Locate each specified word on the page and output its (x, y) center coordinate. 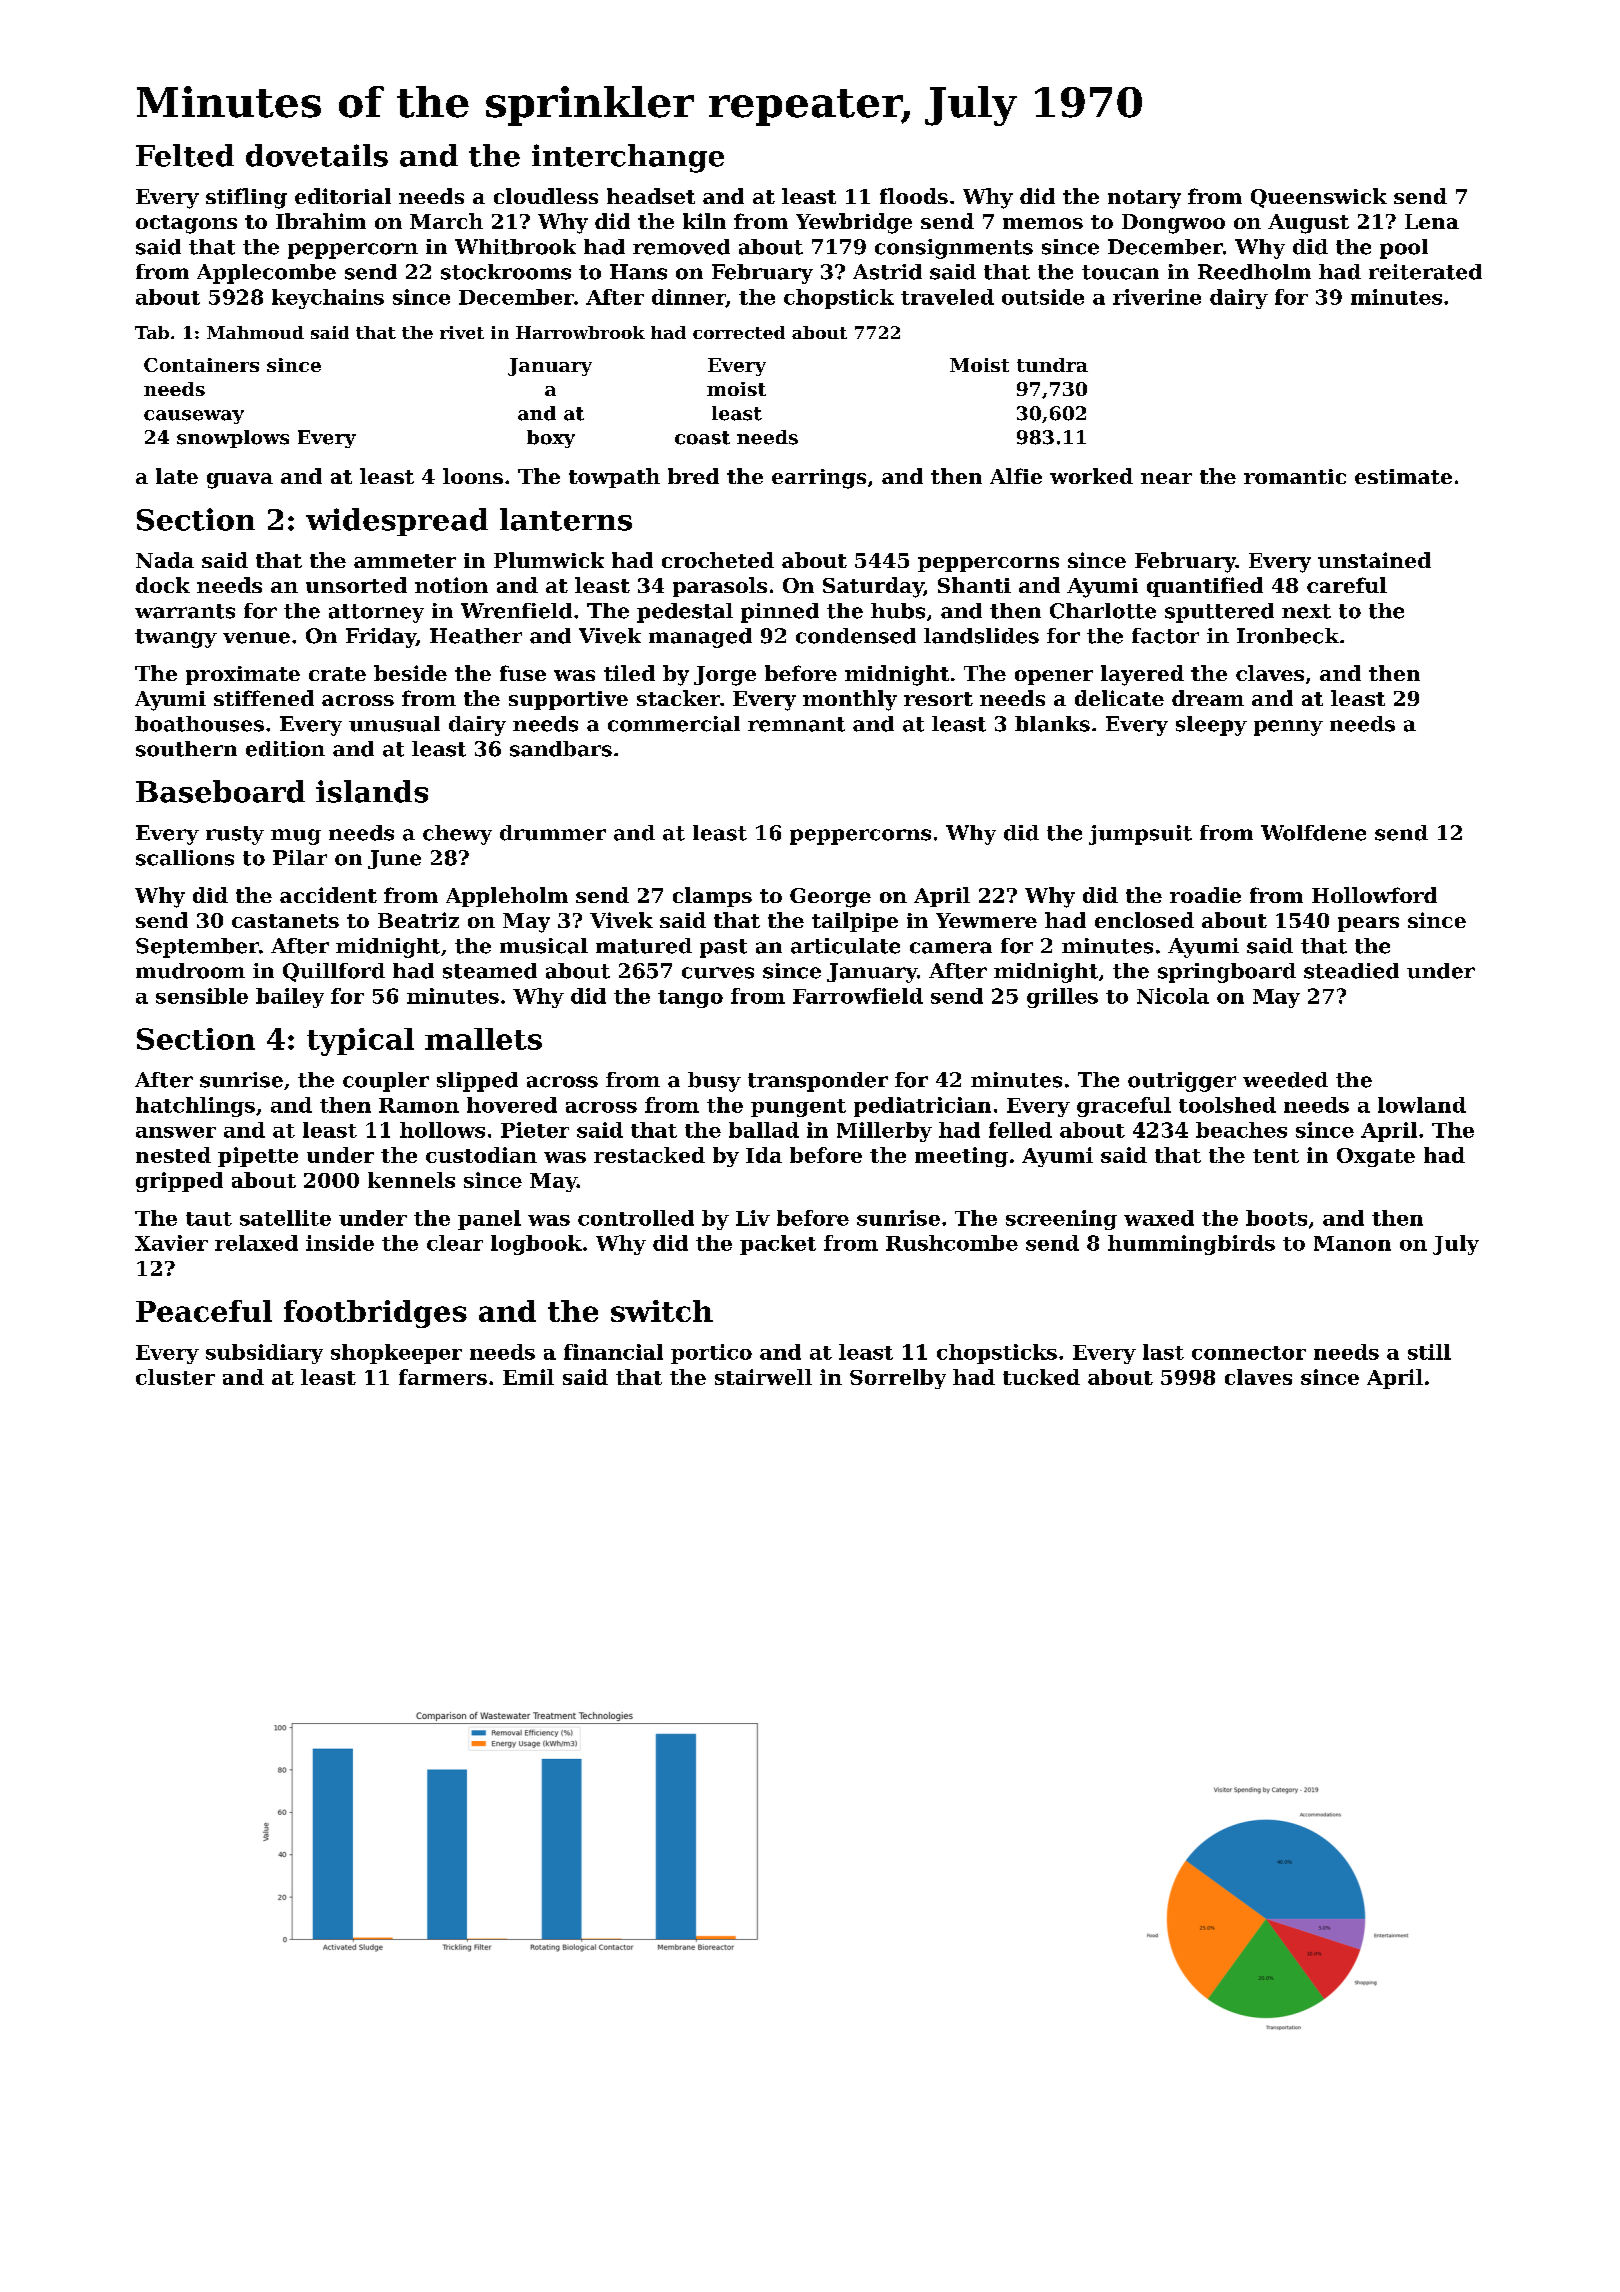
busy (714, 1082)
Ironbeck (1288, 636)
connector (1249, 1353)
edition (285, 749)
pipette (258, 1157)
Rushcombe (952, 1243)
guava (240, 481)
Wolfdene (1313, 833)
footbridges (375, 1314)
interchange (628, 158)
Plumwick (549, 560)
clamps (712, 897)
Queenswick (1319, 198)
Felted (185, 155)
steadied (1351, 971)
